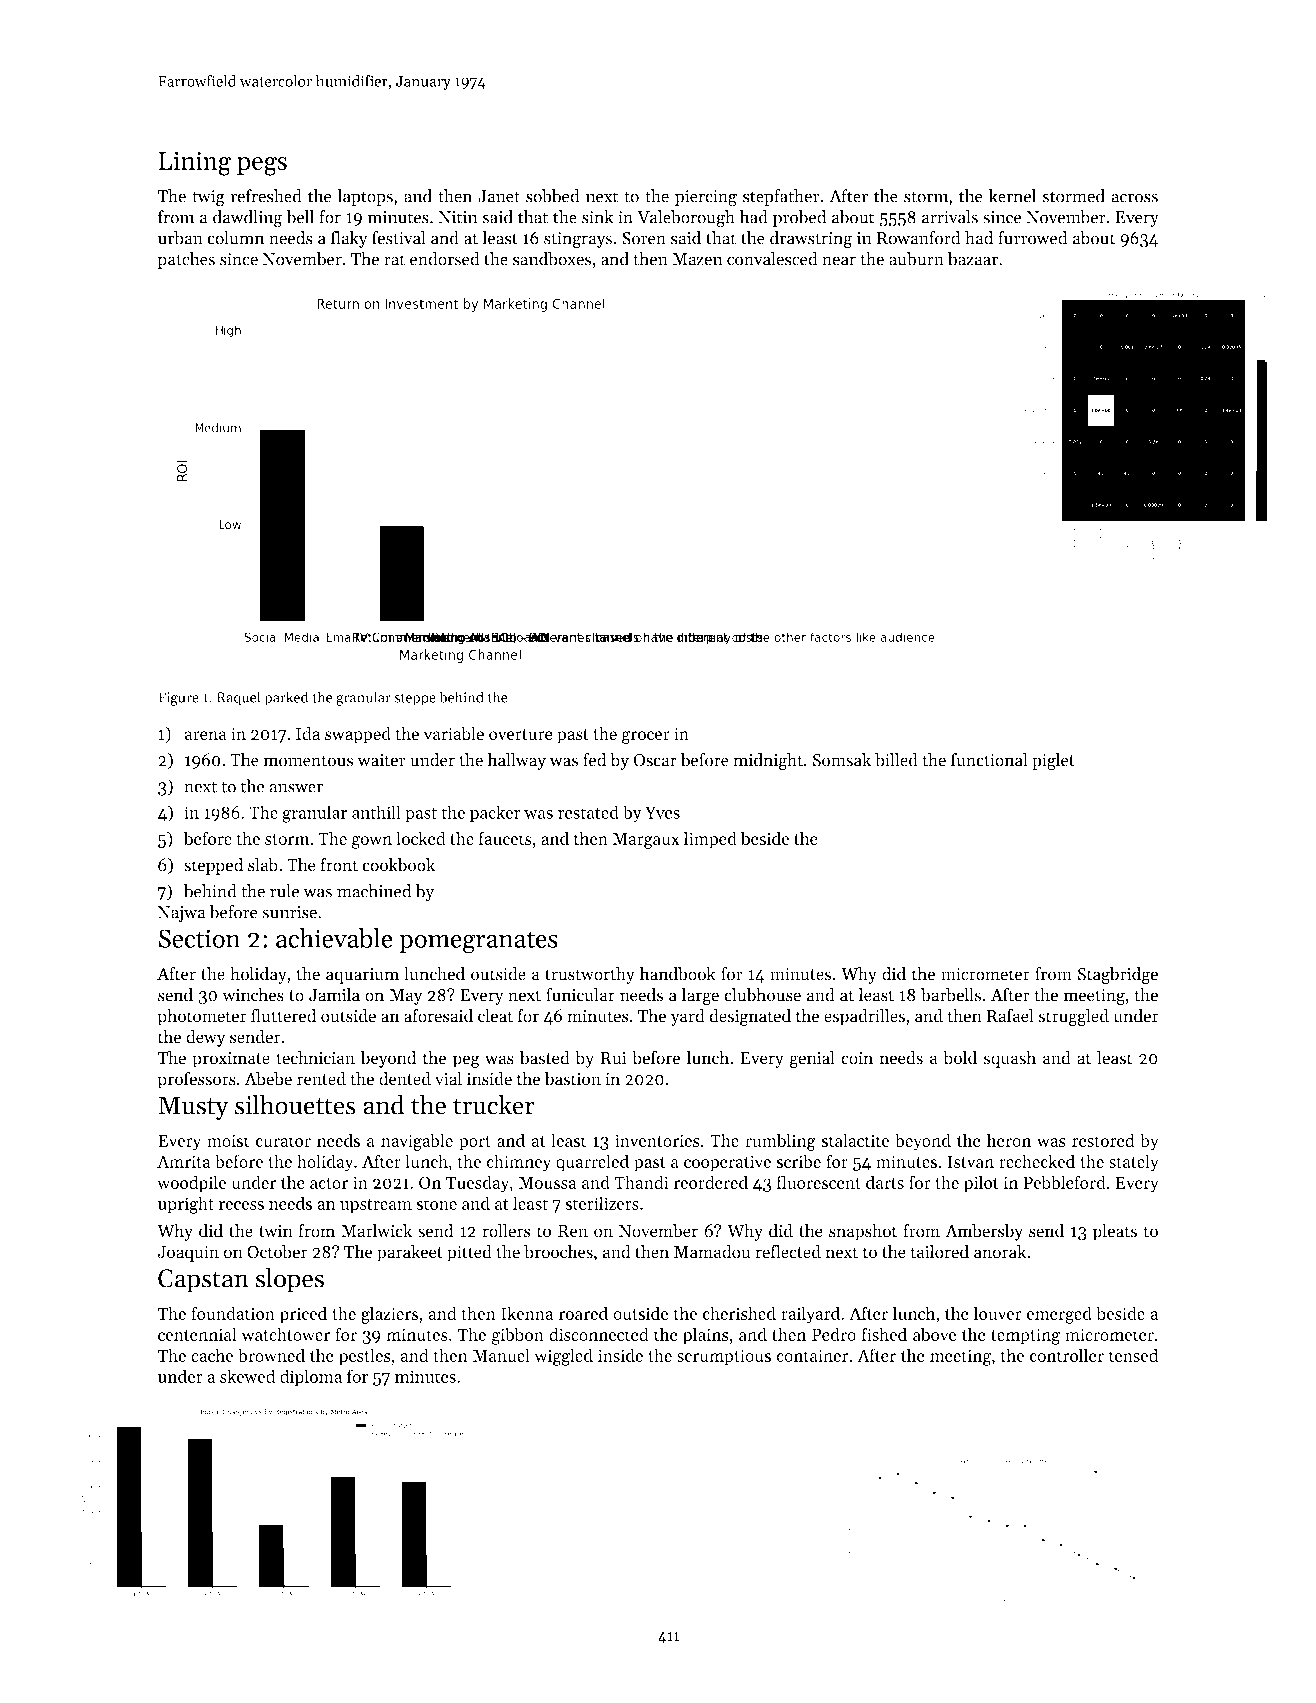 This screenshot has height=1703, width=1316. What do you see at coordinates (678, 974) in the screenshot?
I see `handbook` at bounding box center [678, 974].
